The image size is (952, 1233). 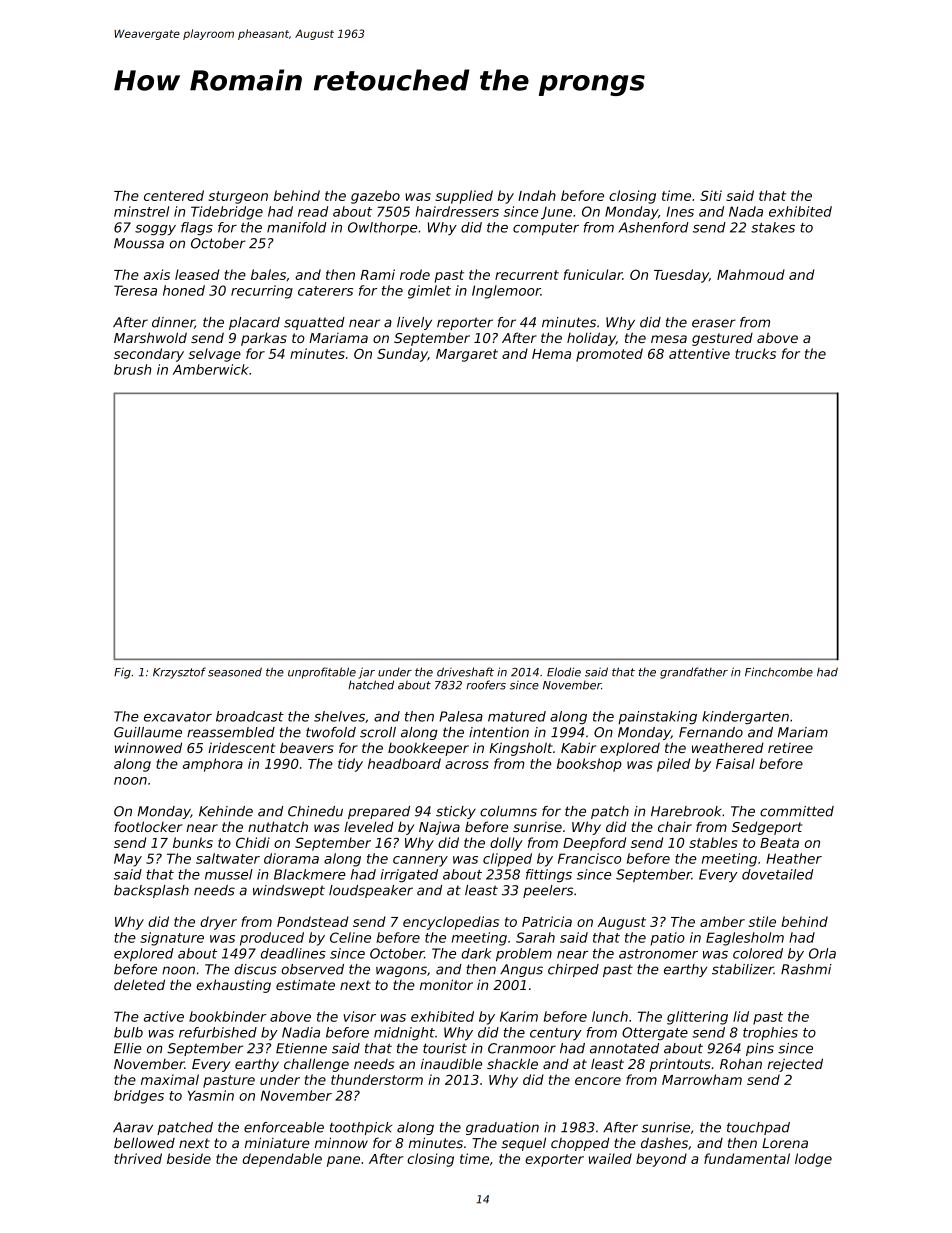 I want to click on backsplash, so click(x=151, y=891).
